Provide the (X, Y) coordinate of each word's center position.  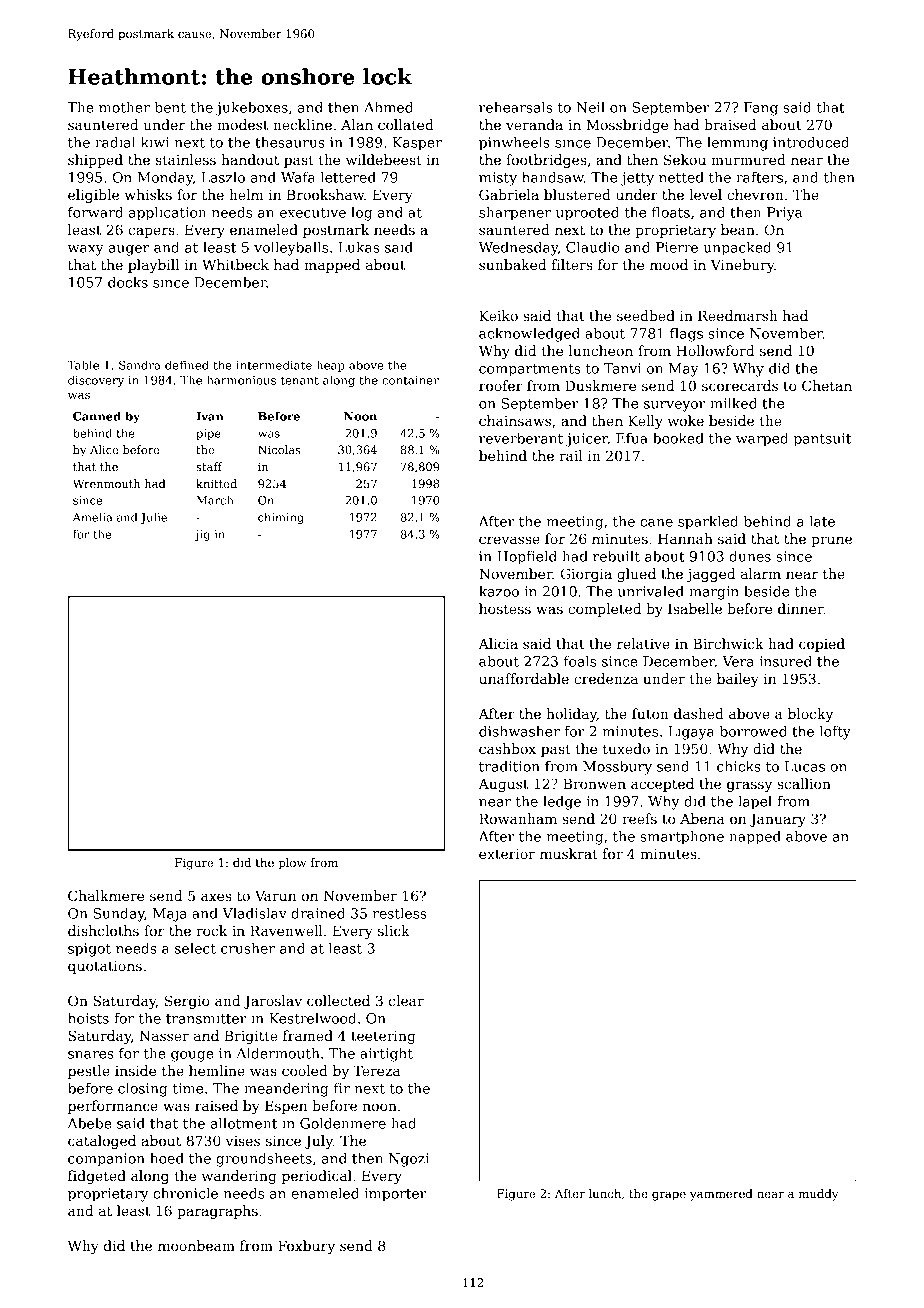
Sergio (187, 1002)
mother (124, 107)
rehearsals (516, 107)
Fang (761, 109)
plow (292, 864)
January (778, 820)
